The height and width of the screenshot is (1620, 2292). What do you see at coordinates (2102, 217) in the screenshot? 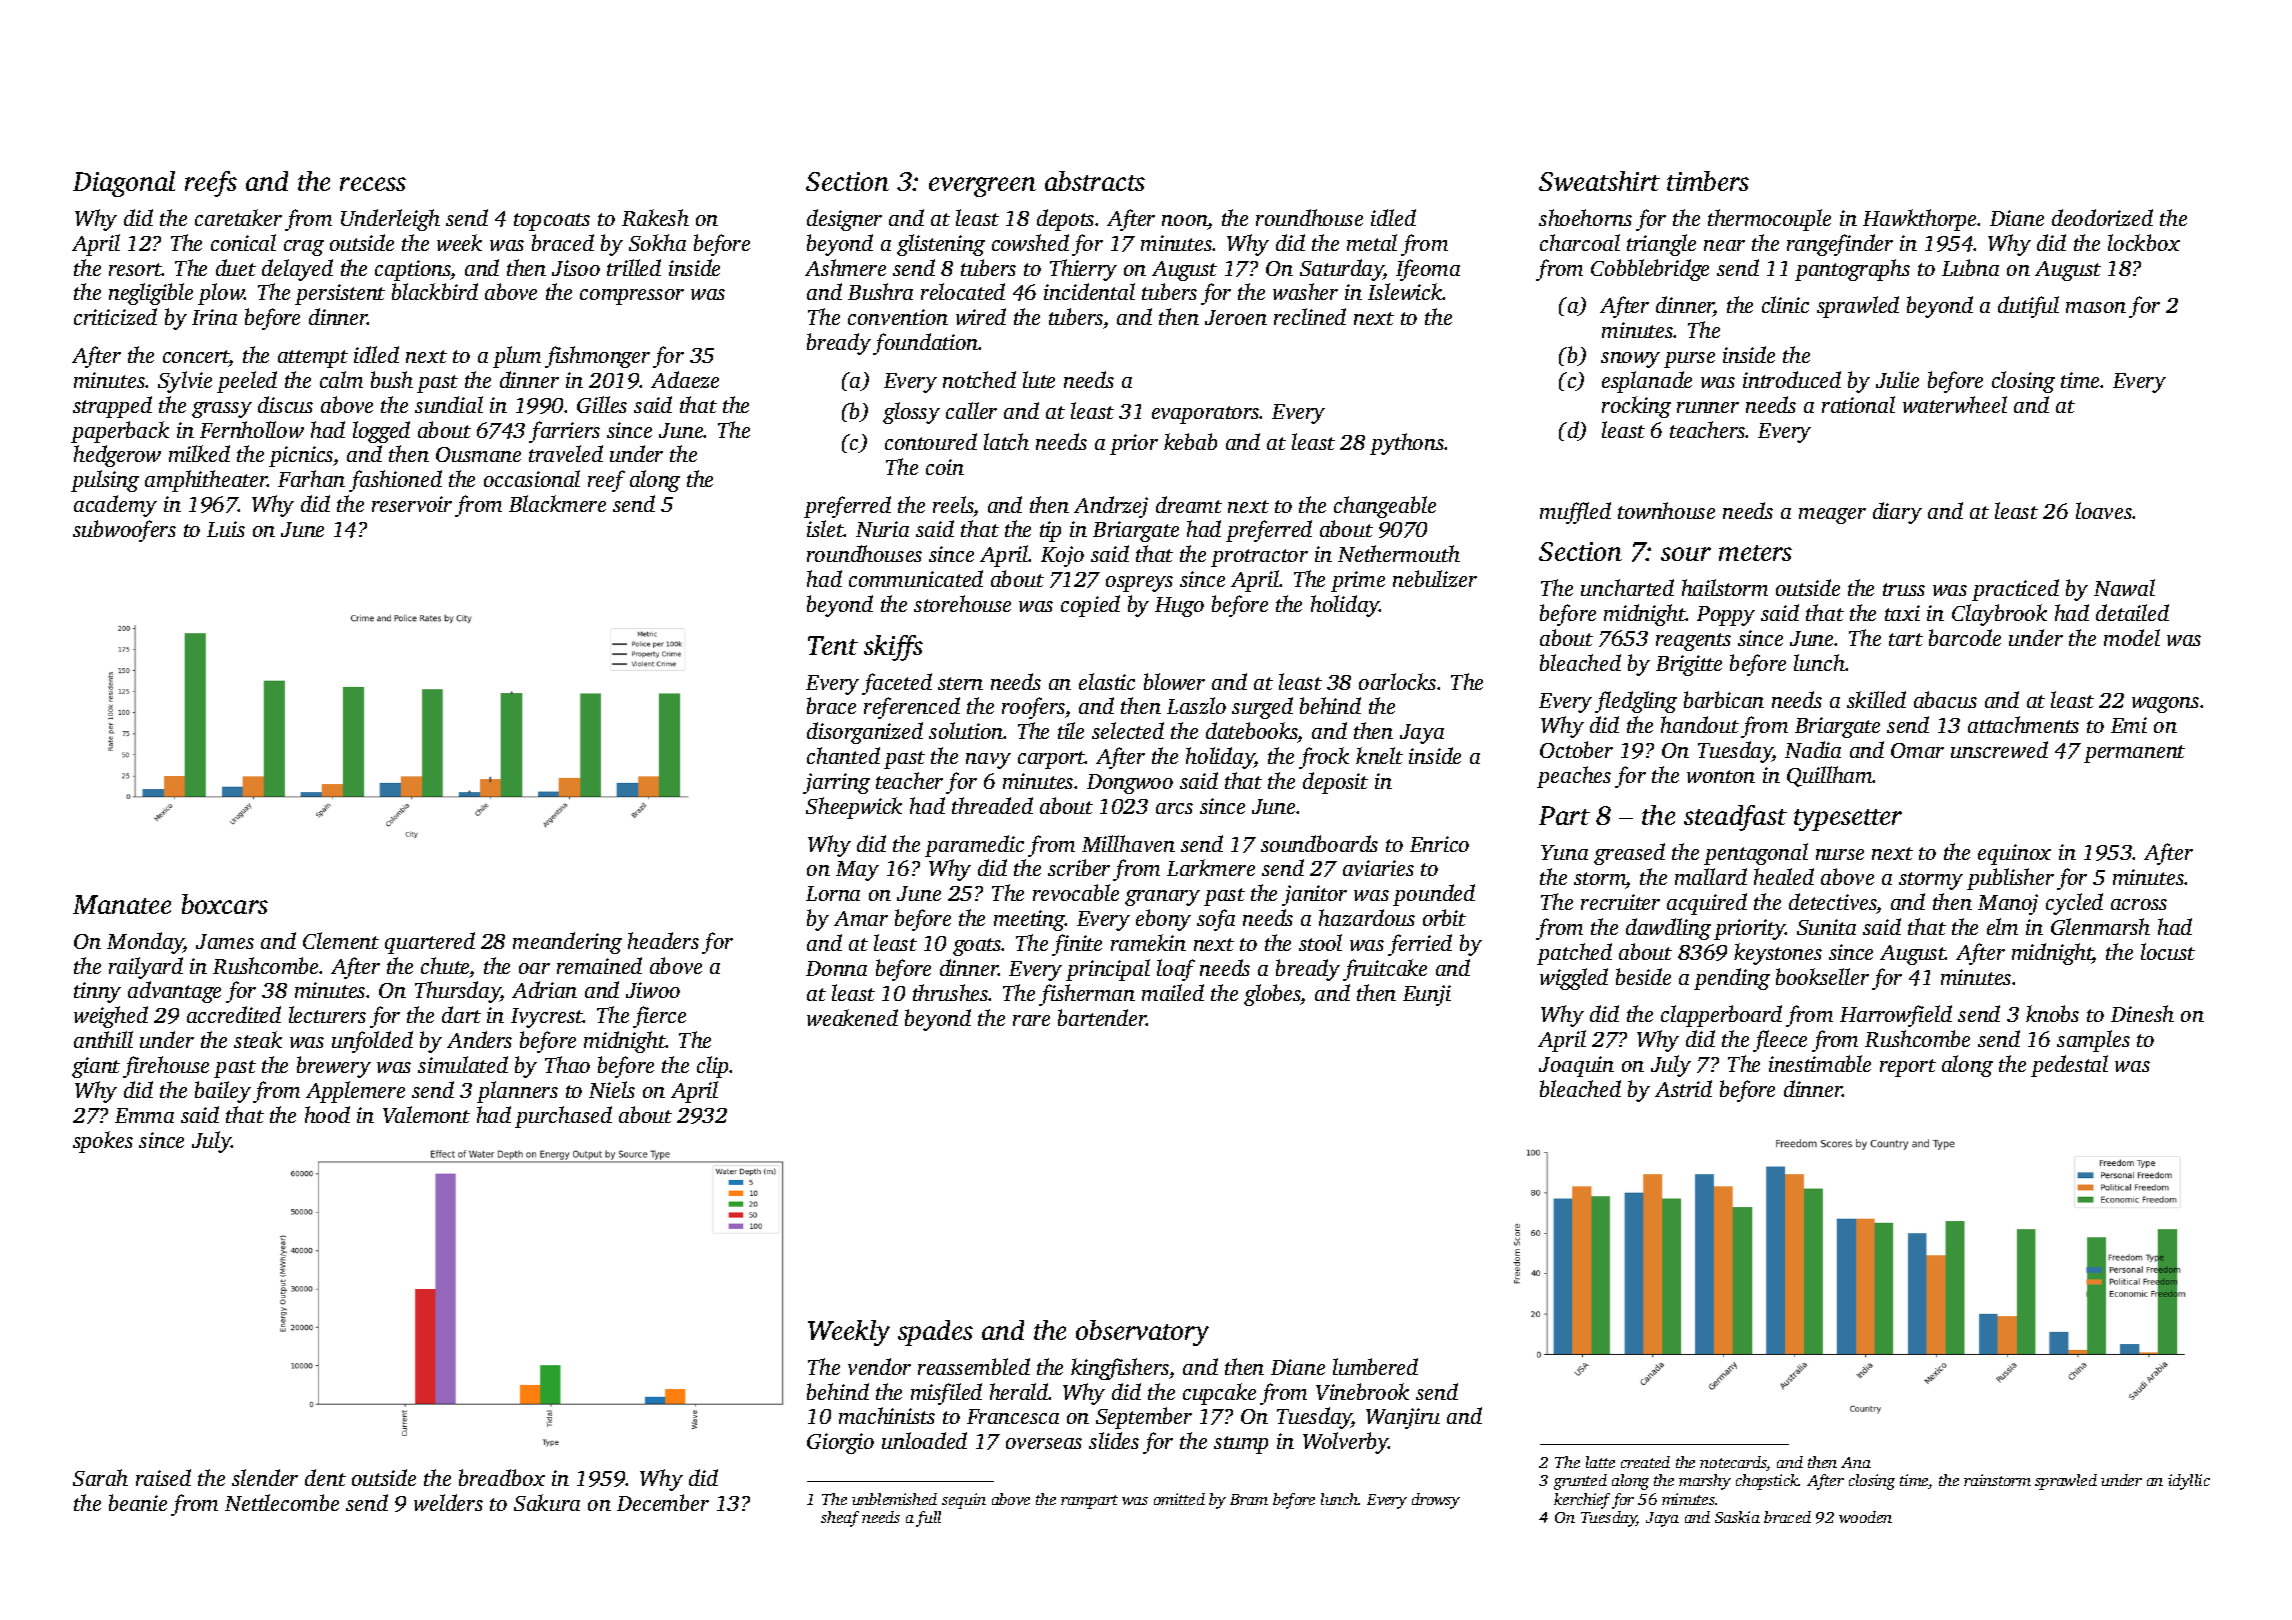
I see `deodorized` at bounding box center [2102, 217].
